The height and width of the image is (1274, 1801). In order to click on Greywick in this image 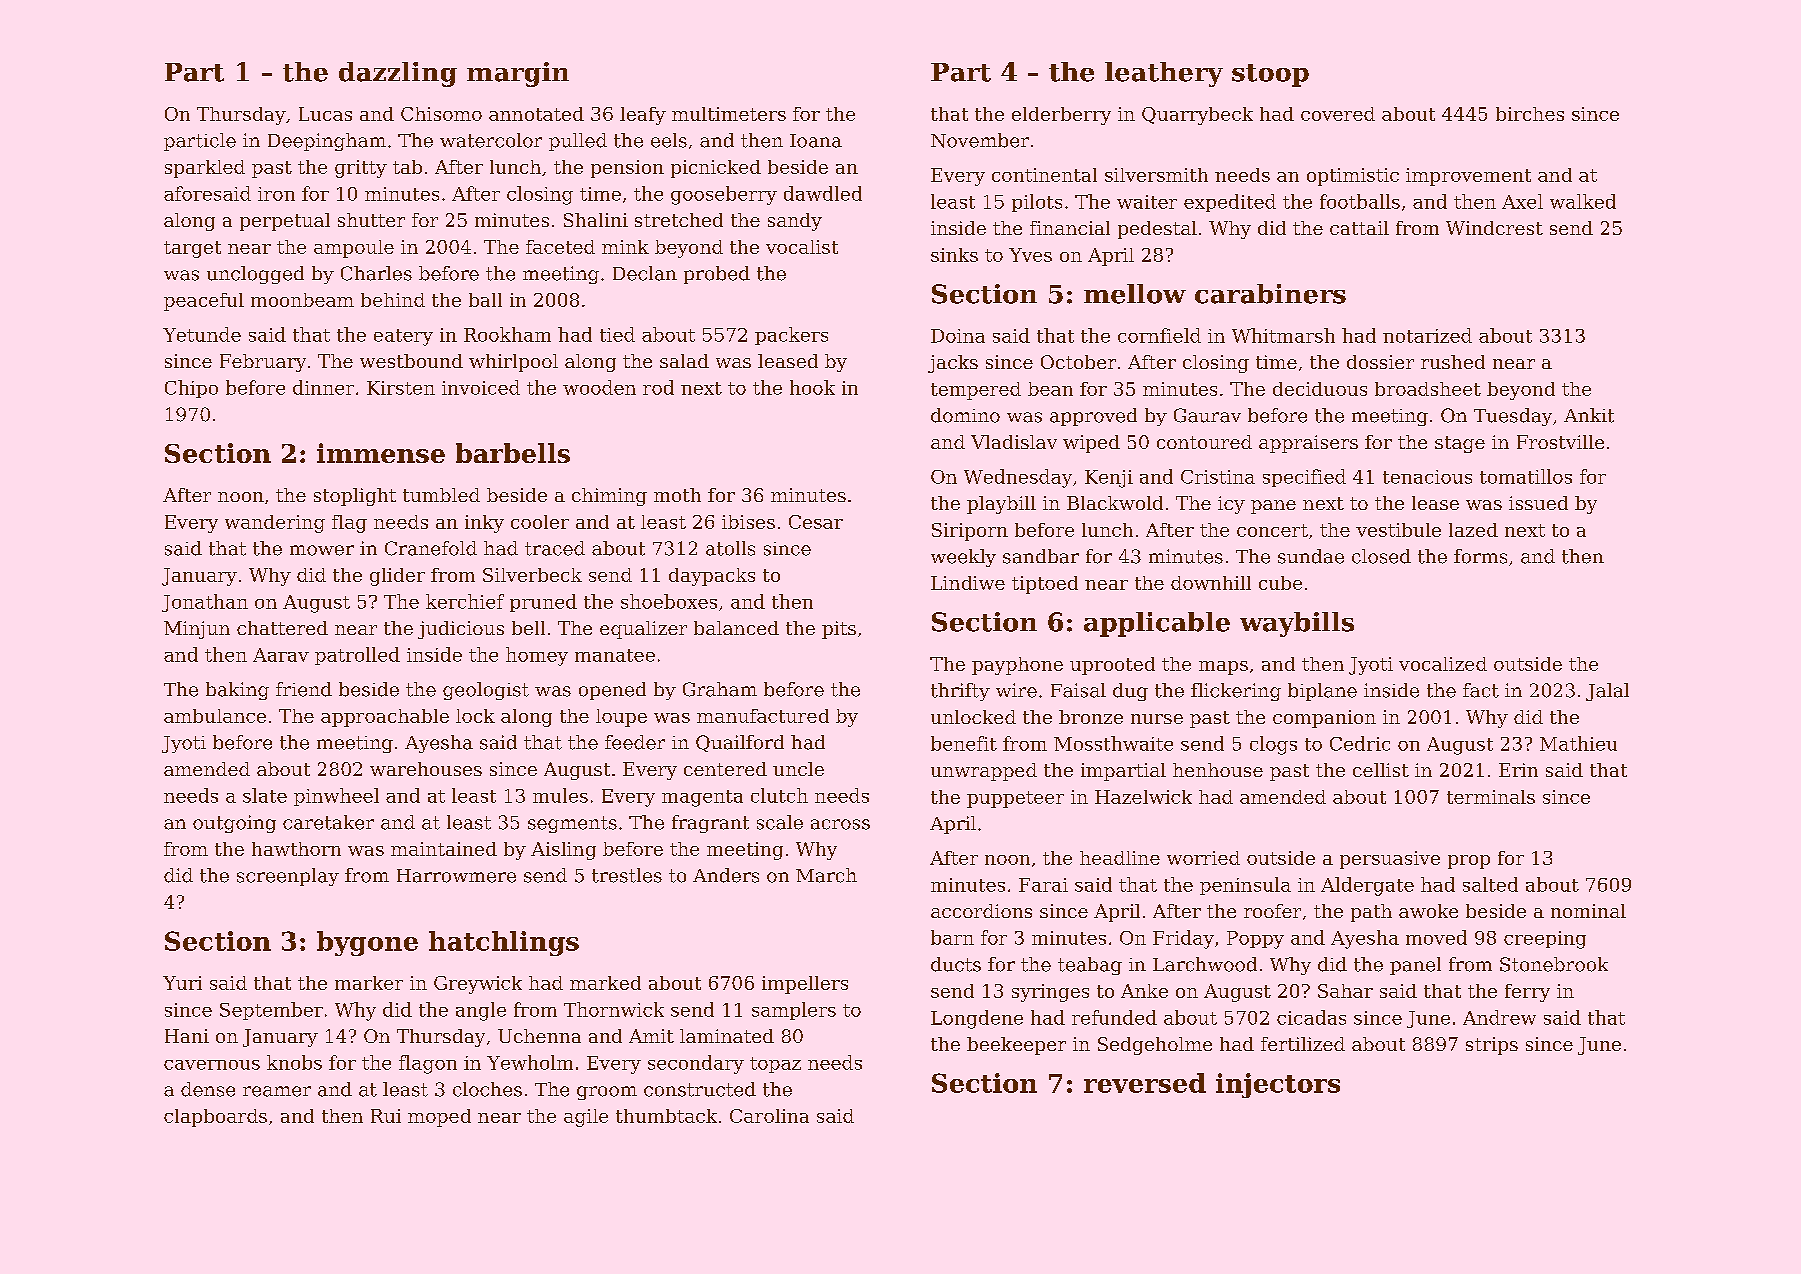, I will do `click(478, 985)`.
